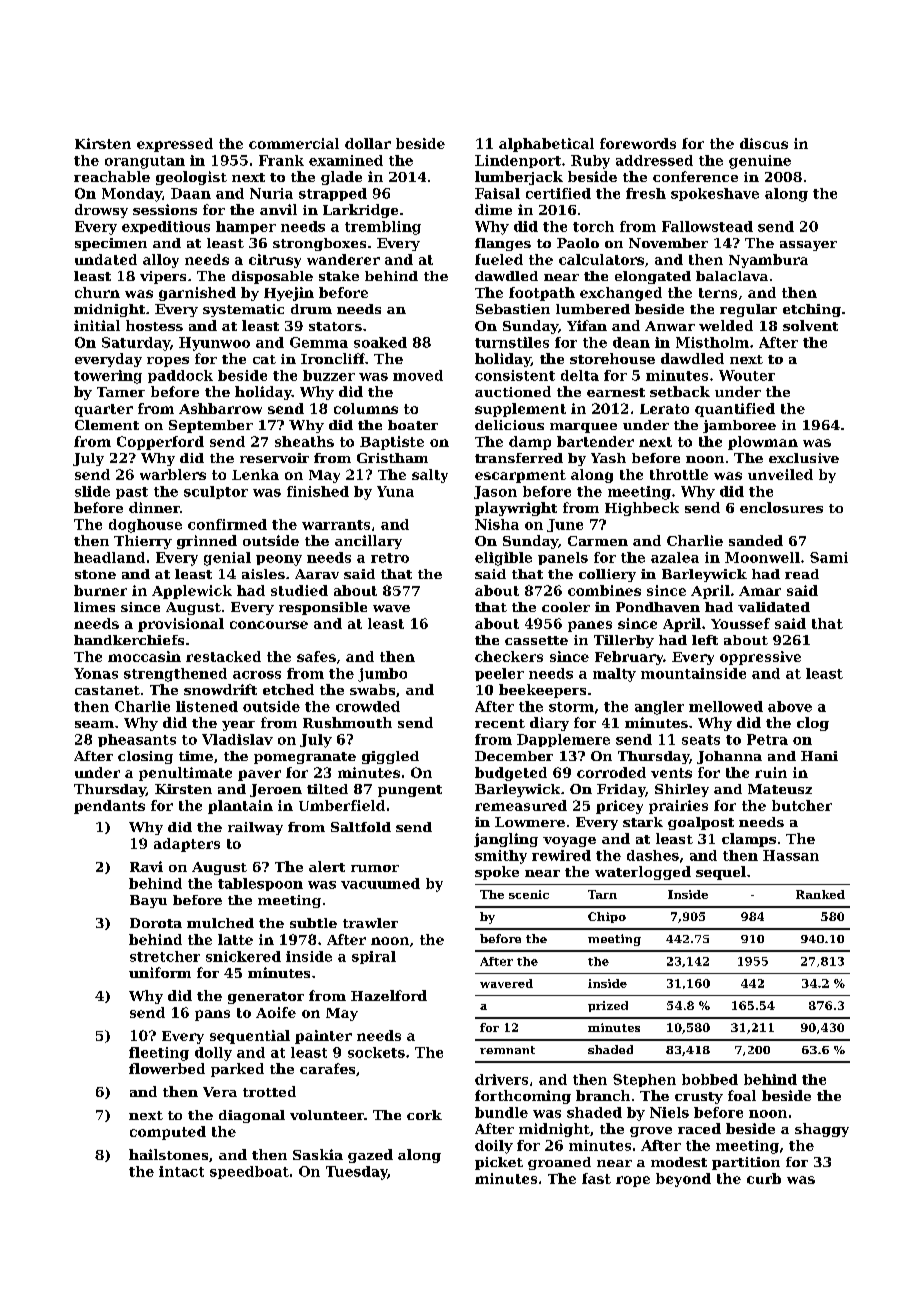  What do you see at coordinates (368, 143) in the screenshot?
I see `dollar` at bounding box center [368, 143].
